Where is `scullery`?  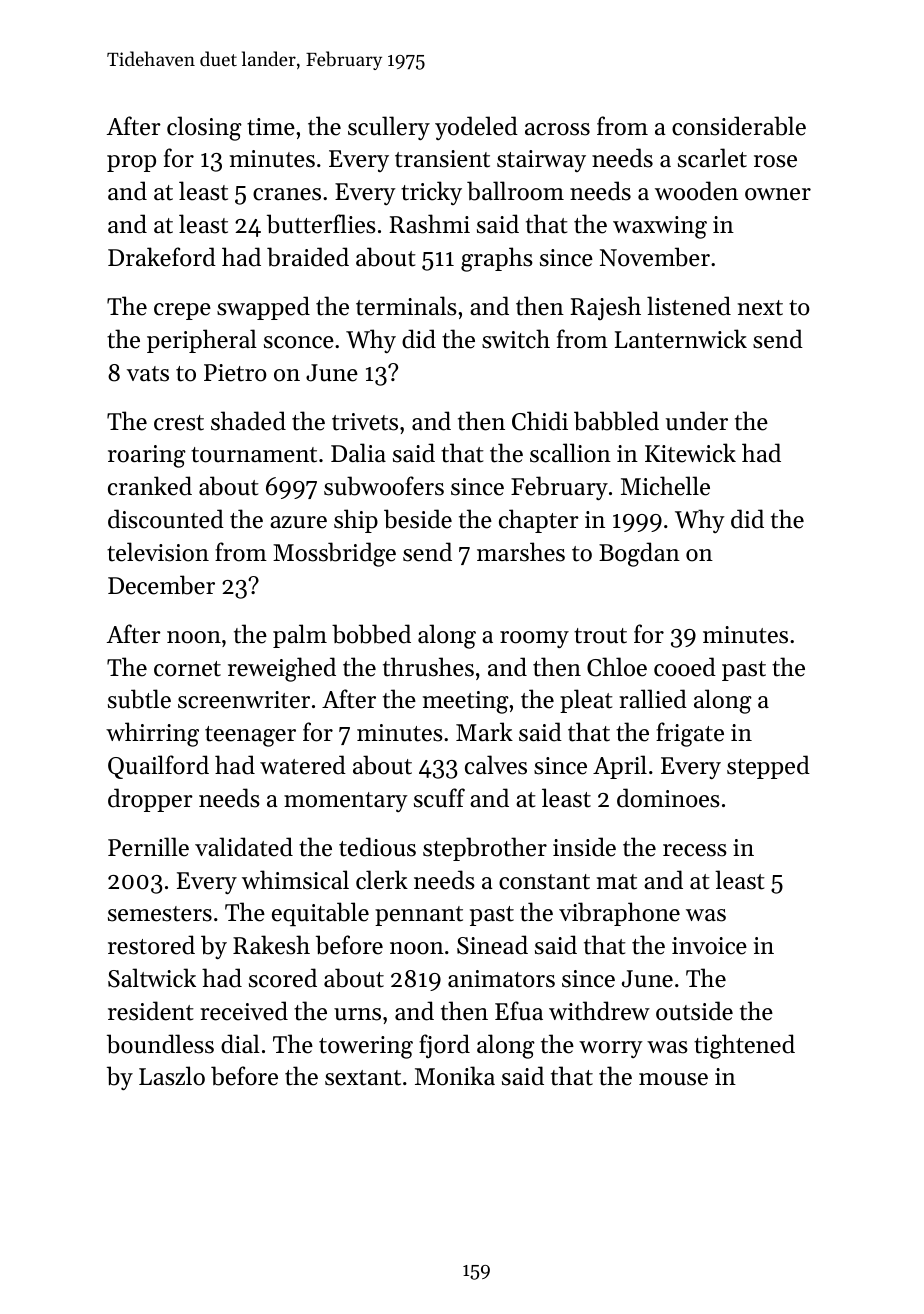
scullery is located at coordinates (389, 128).
